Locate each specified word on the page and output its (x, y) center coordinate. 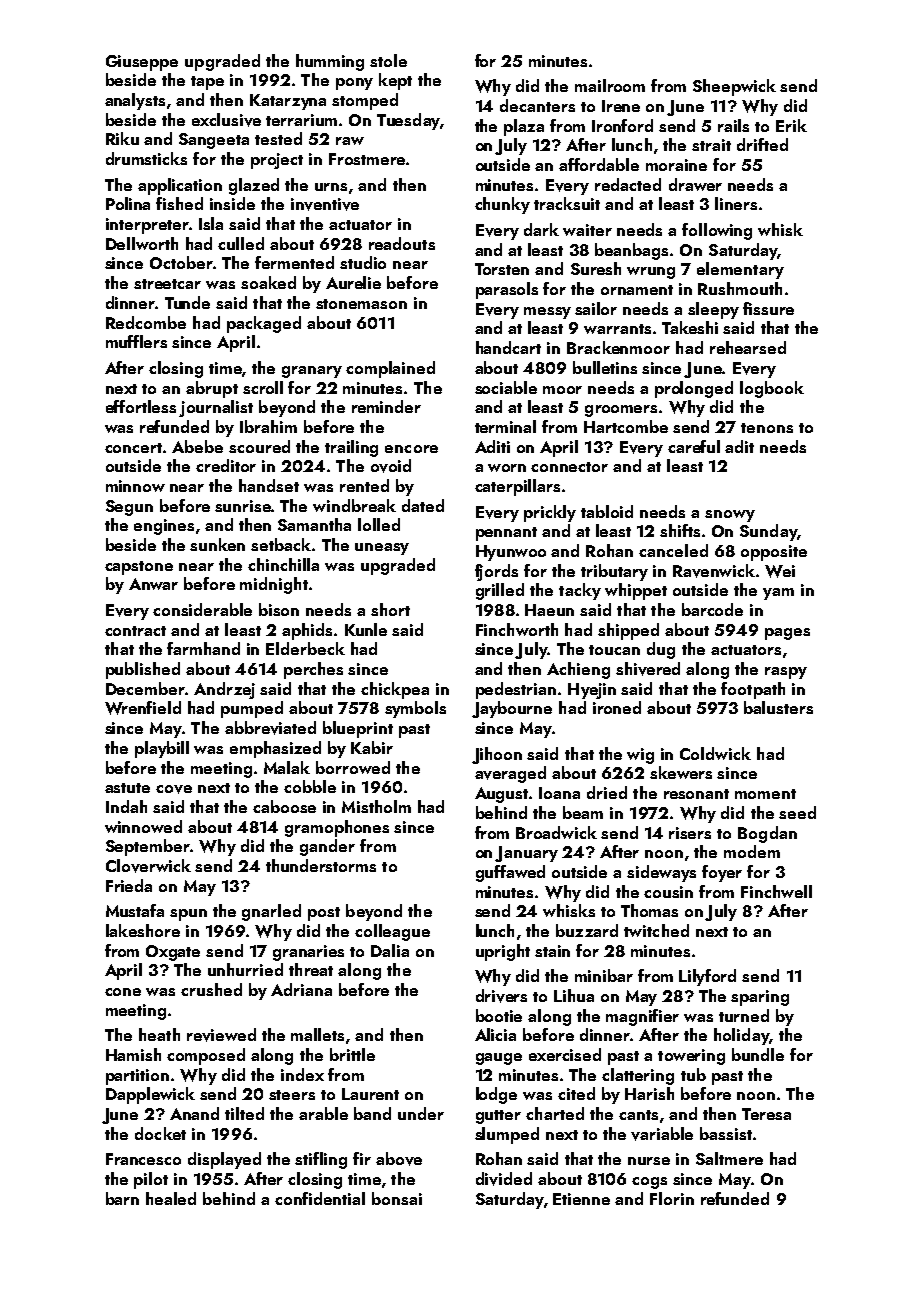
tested (278, 138)
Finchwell (776, 891)
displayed (224, 1160)
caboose (284, 806)
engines (164, 527)
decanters (537, 105)
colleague (392, 932)
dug (661, 650)
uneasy (382, 549)
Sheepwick (734, 87)
